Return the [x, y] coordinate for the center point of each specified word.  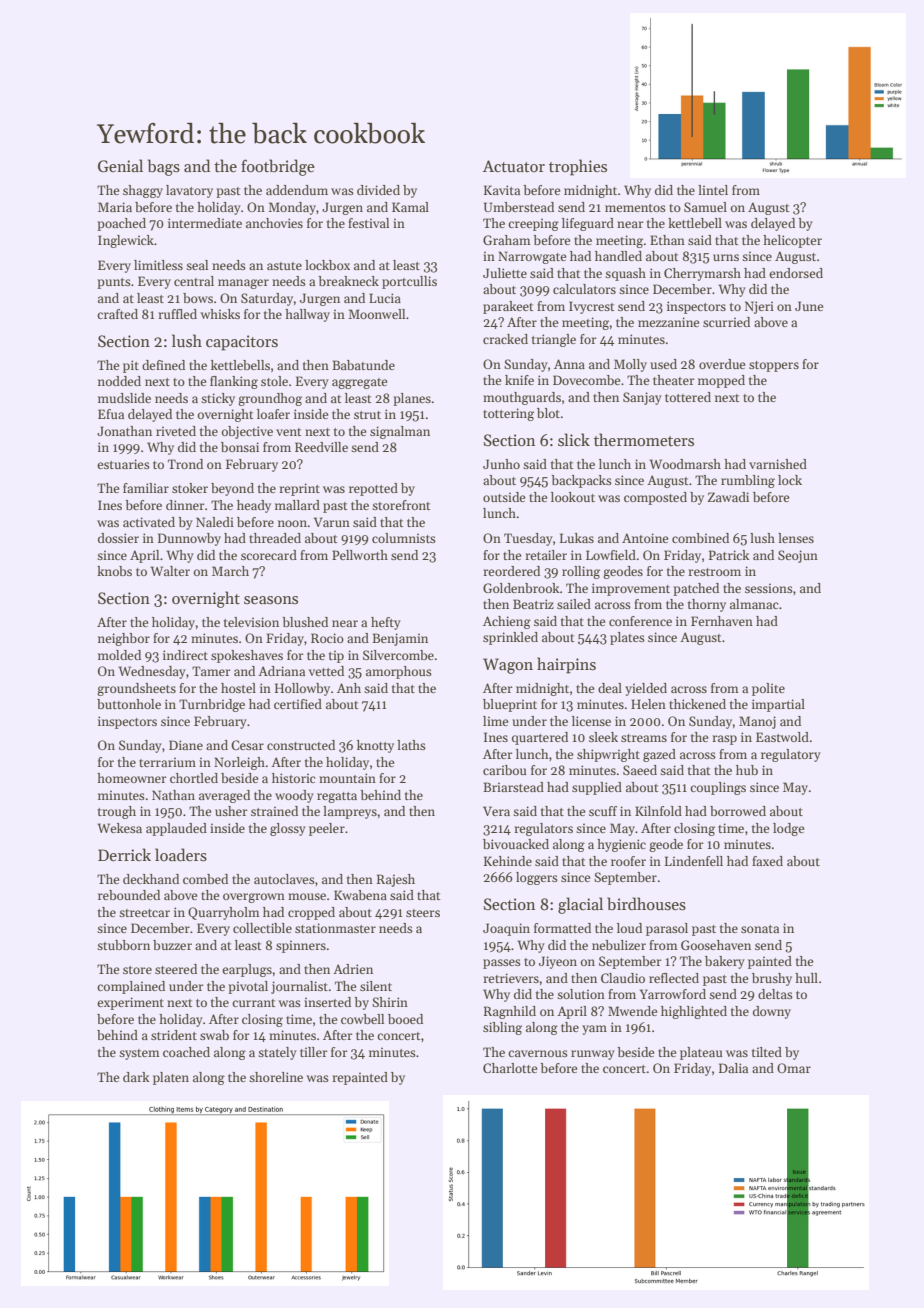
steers [423, 913]
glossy [288, 829]
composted [655, 498]
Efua [111, 414]
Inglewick [126, 241]
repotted [373, 489]
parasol [667, 929]
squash [625, 274]
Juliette [505, 273]
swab [214, 1035]
